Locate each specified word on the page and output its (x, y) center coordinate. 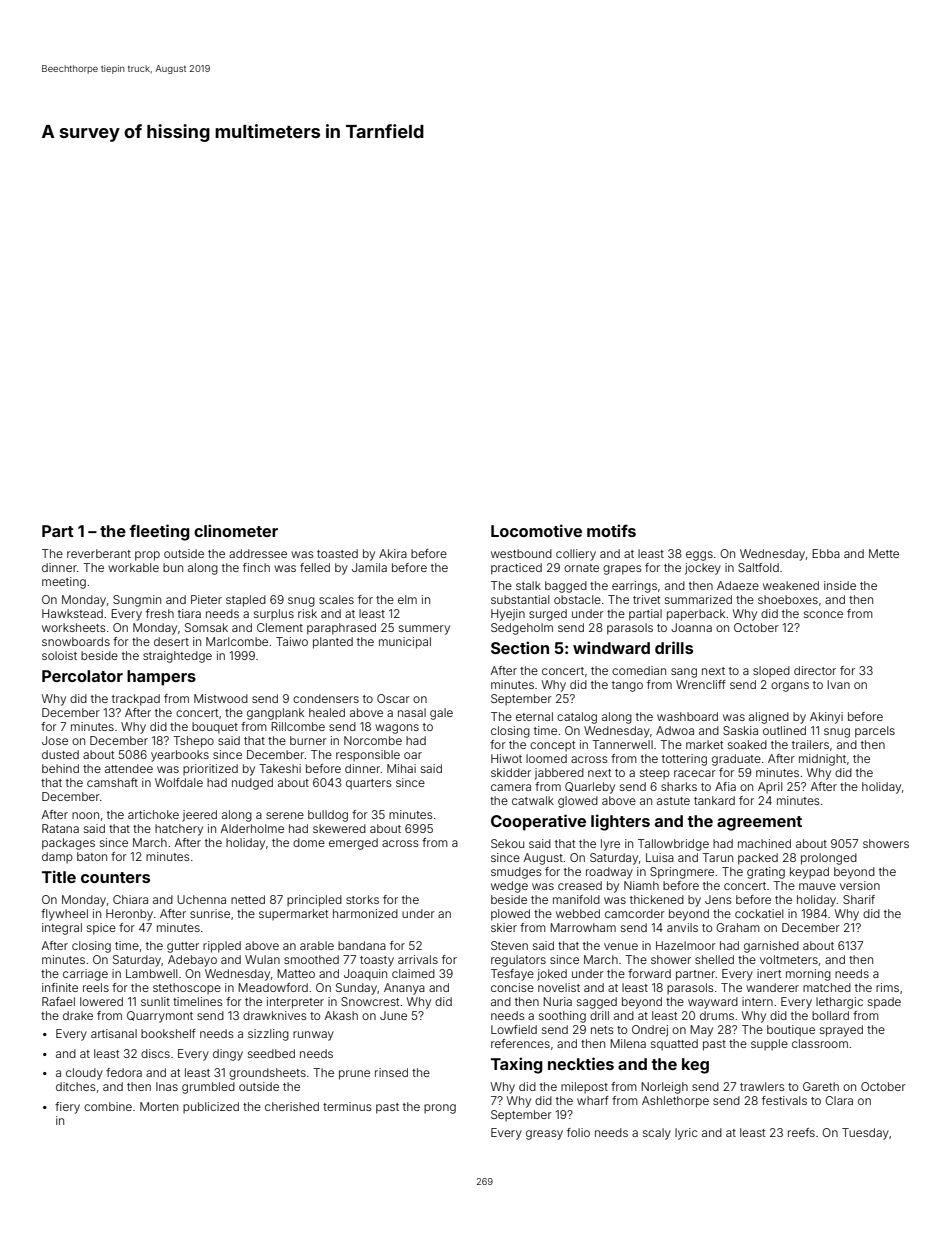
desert (171, 641)
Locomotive (536, 530)
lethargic (839, 1003)
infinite (60, 987)
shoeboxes (788, 599)
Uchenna (201, 899)
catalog (577, 718)
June (393, 1015)
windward (611, 647)
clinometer (236, 530)
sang (684, 673)
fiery (67, 1108)
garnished (771, 947)
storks (362, 899)
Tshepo (193, 742)
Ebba (826, 553)
